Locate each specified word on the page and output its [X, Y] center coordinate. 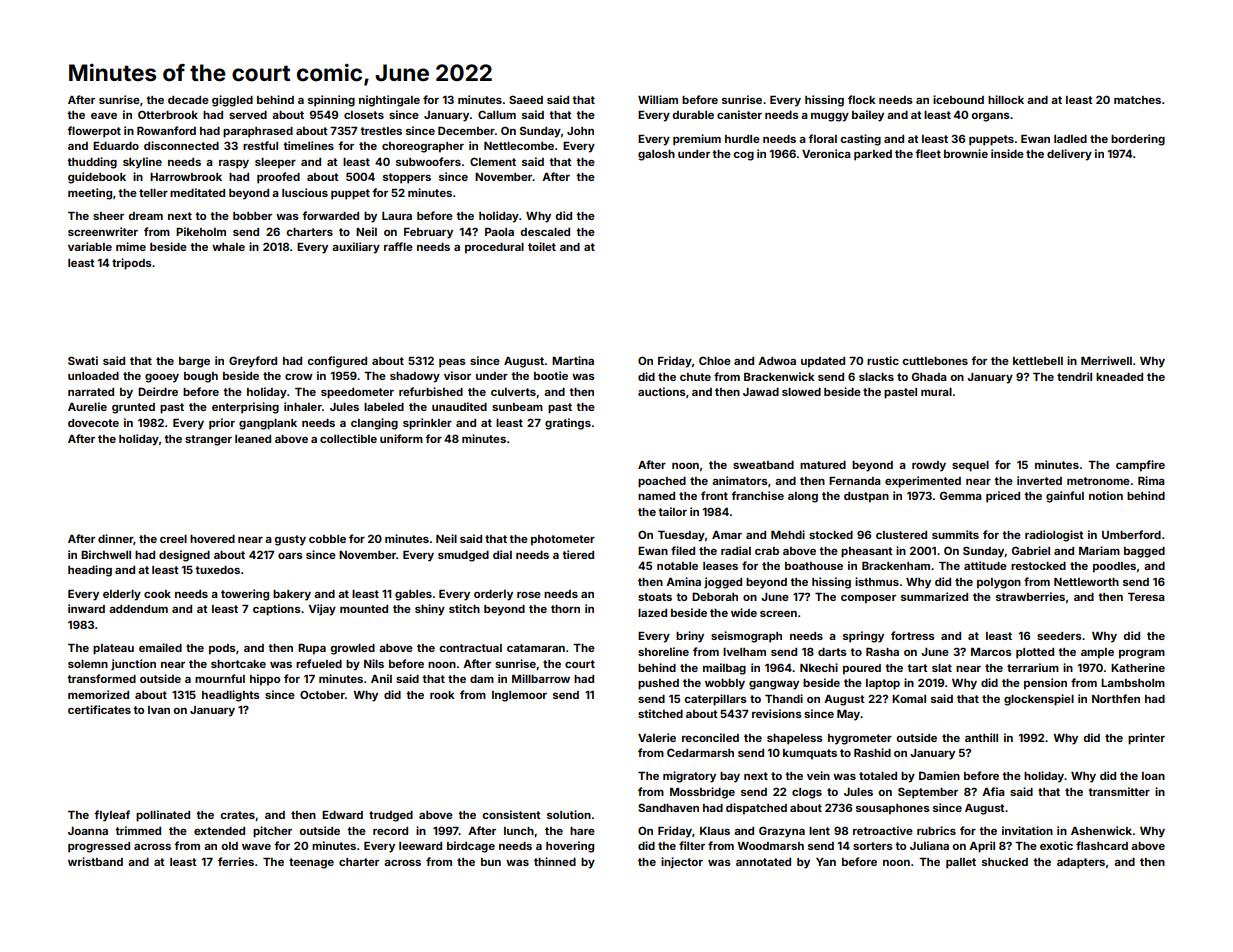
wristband [95, 861]
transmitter [1119, 791]
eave [104, 116]
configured [337, 362]
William [658, 99]
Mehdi [788, 534]
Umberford [1131, 534]
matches [1137, 100]
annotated [763, 862]
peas [452, 363]
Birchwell [106, 554]
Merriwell [1106, 360]
